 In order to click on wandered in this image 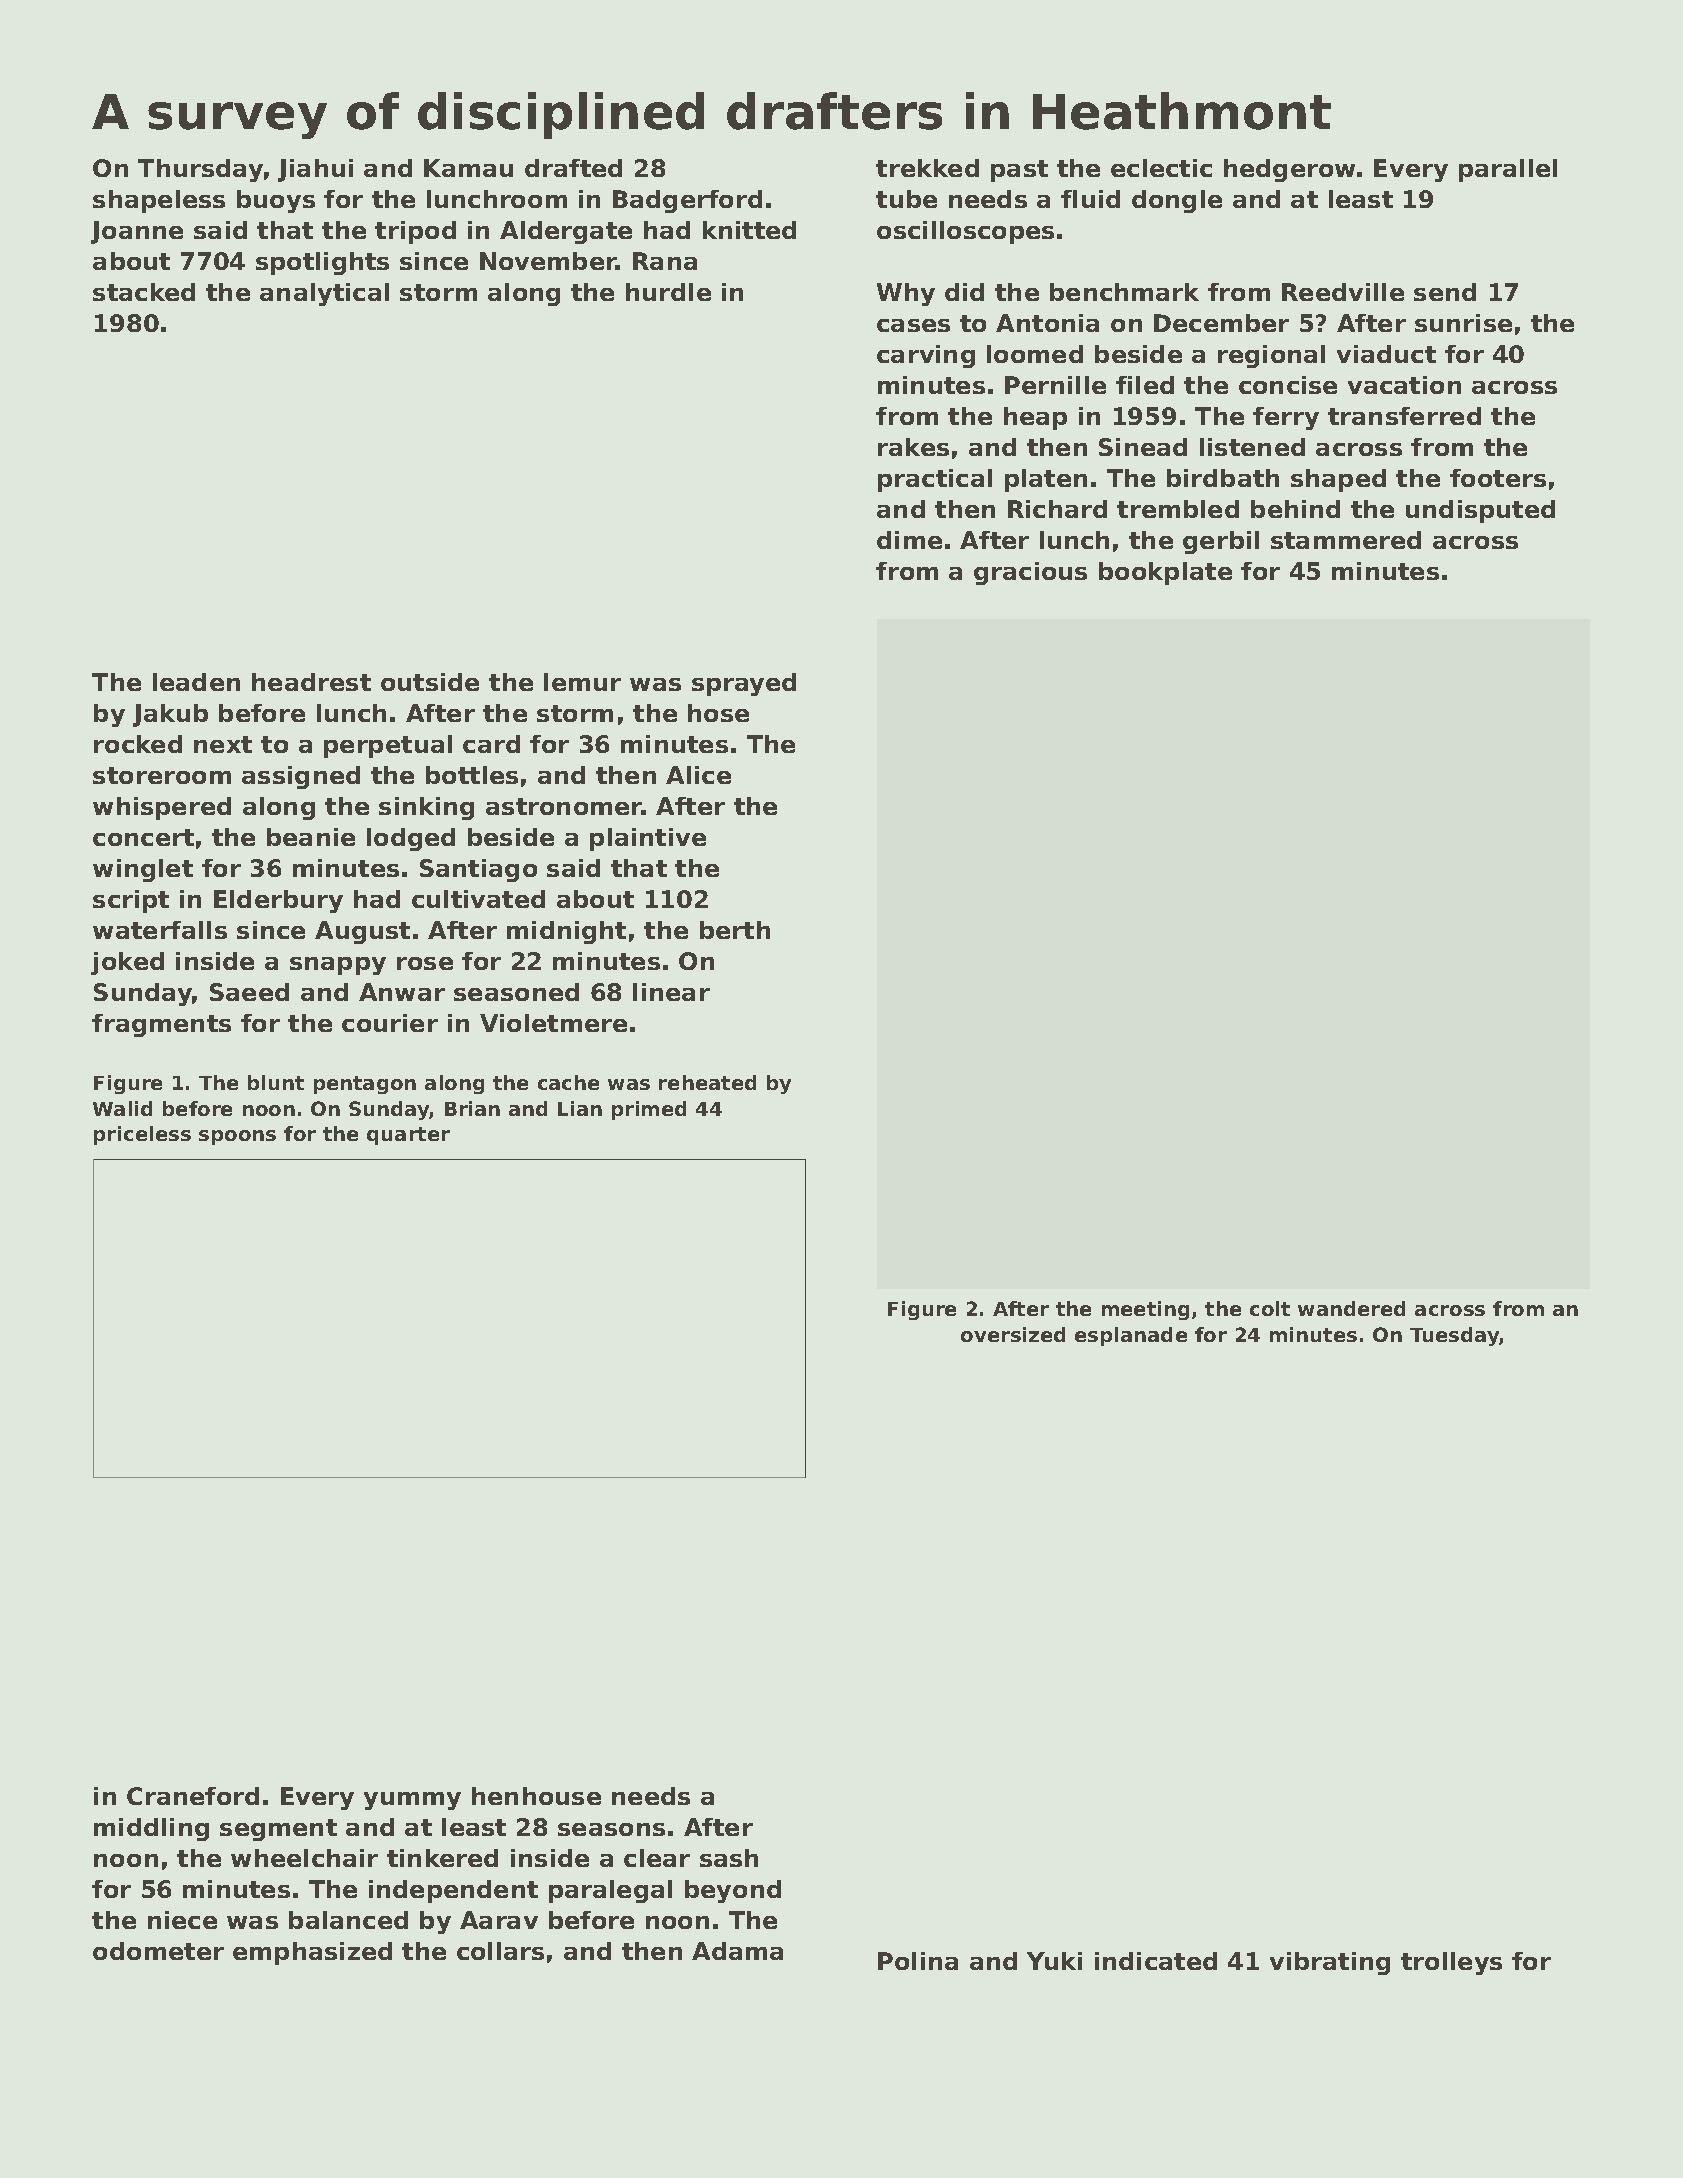, I will do `click(1351, 1308)`.
